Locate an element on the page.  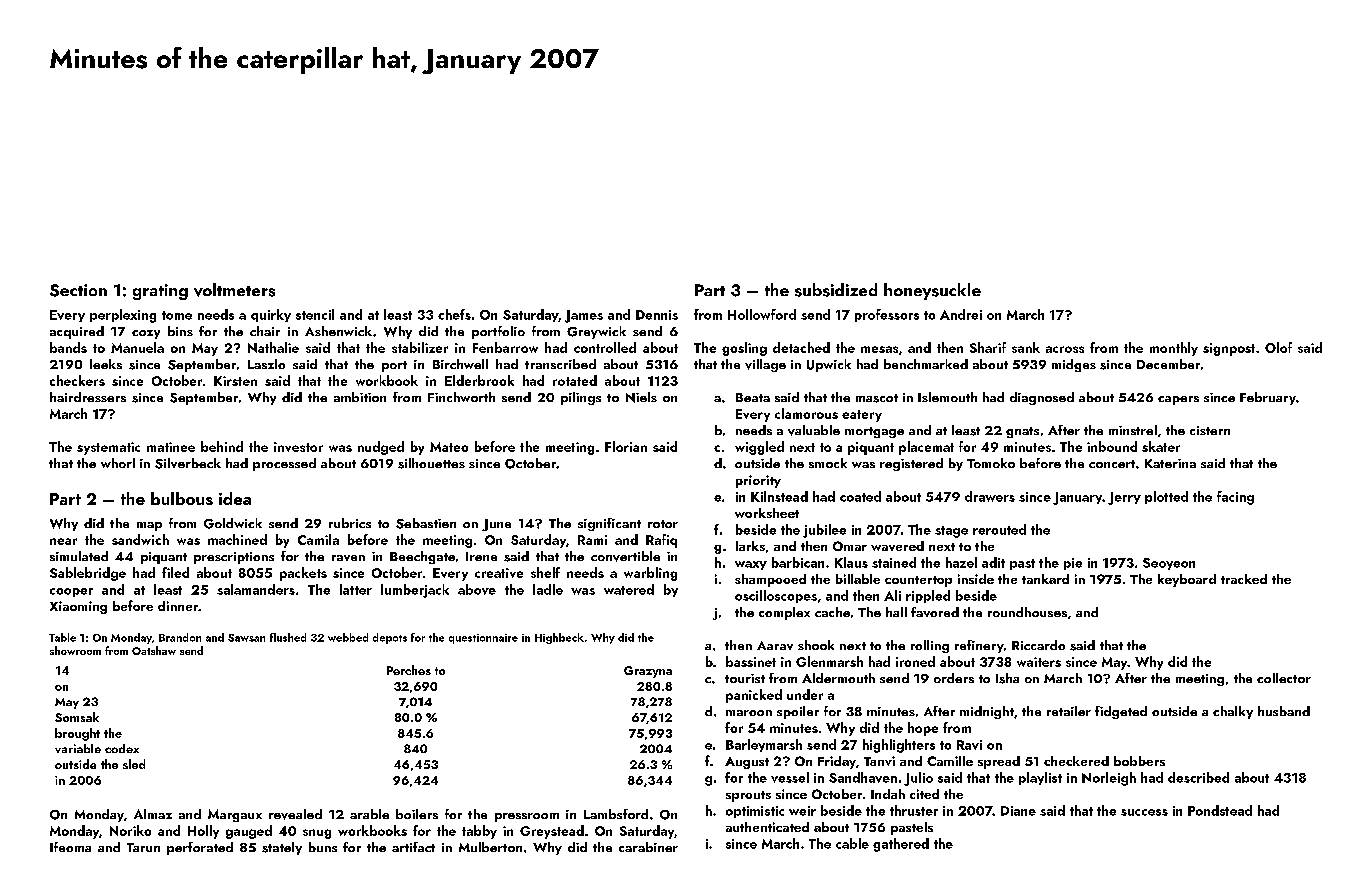
sank is located at coordinates (1026, 347).
